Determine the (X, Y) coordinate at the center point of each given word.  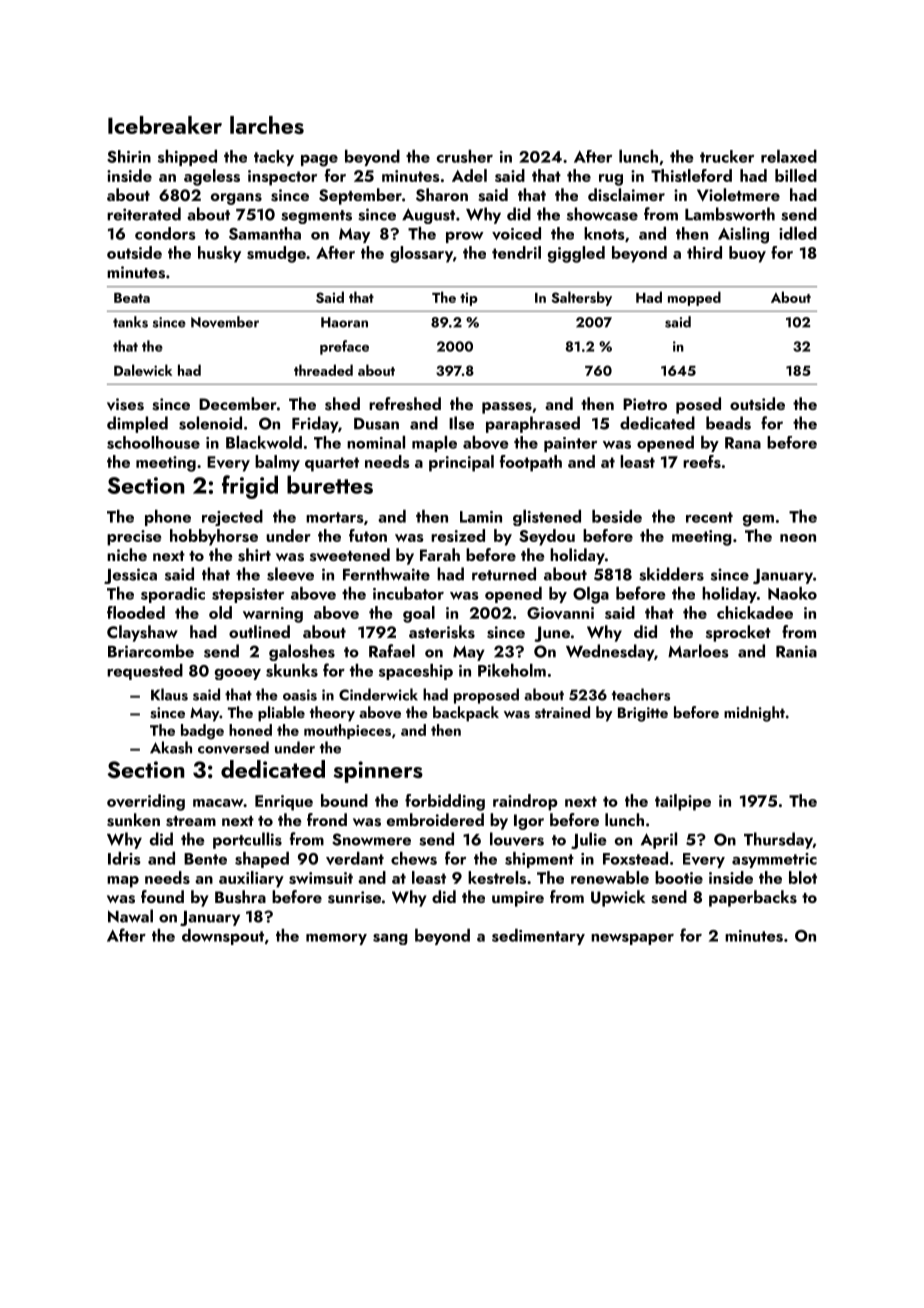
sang (390, 939)
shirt (254, 555)
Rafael (392, 651)
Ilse (461, 423)
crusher (464, 156)
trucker (727, 156)
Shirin (129, 156)
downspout (223, 937)
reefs (702, 461)
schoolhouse (153, 442)
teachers (641, 694)
